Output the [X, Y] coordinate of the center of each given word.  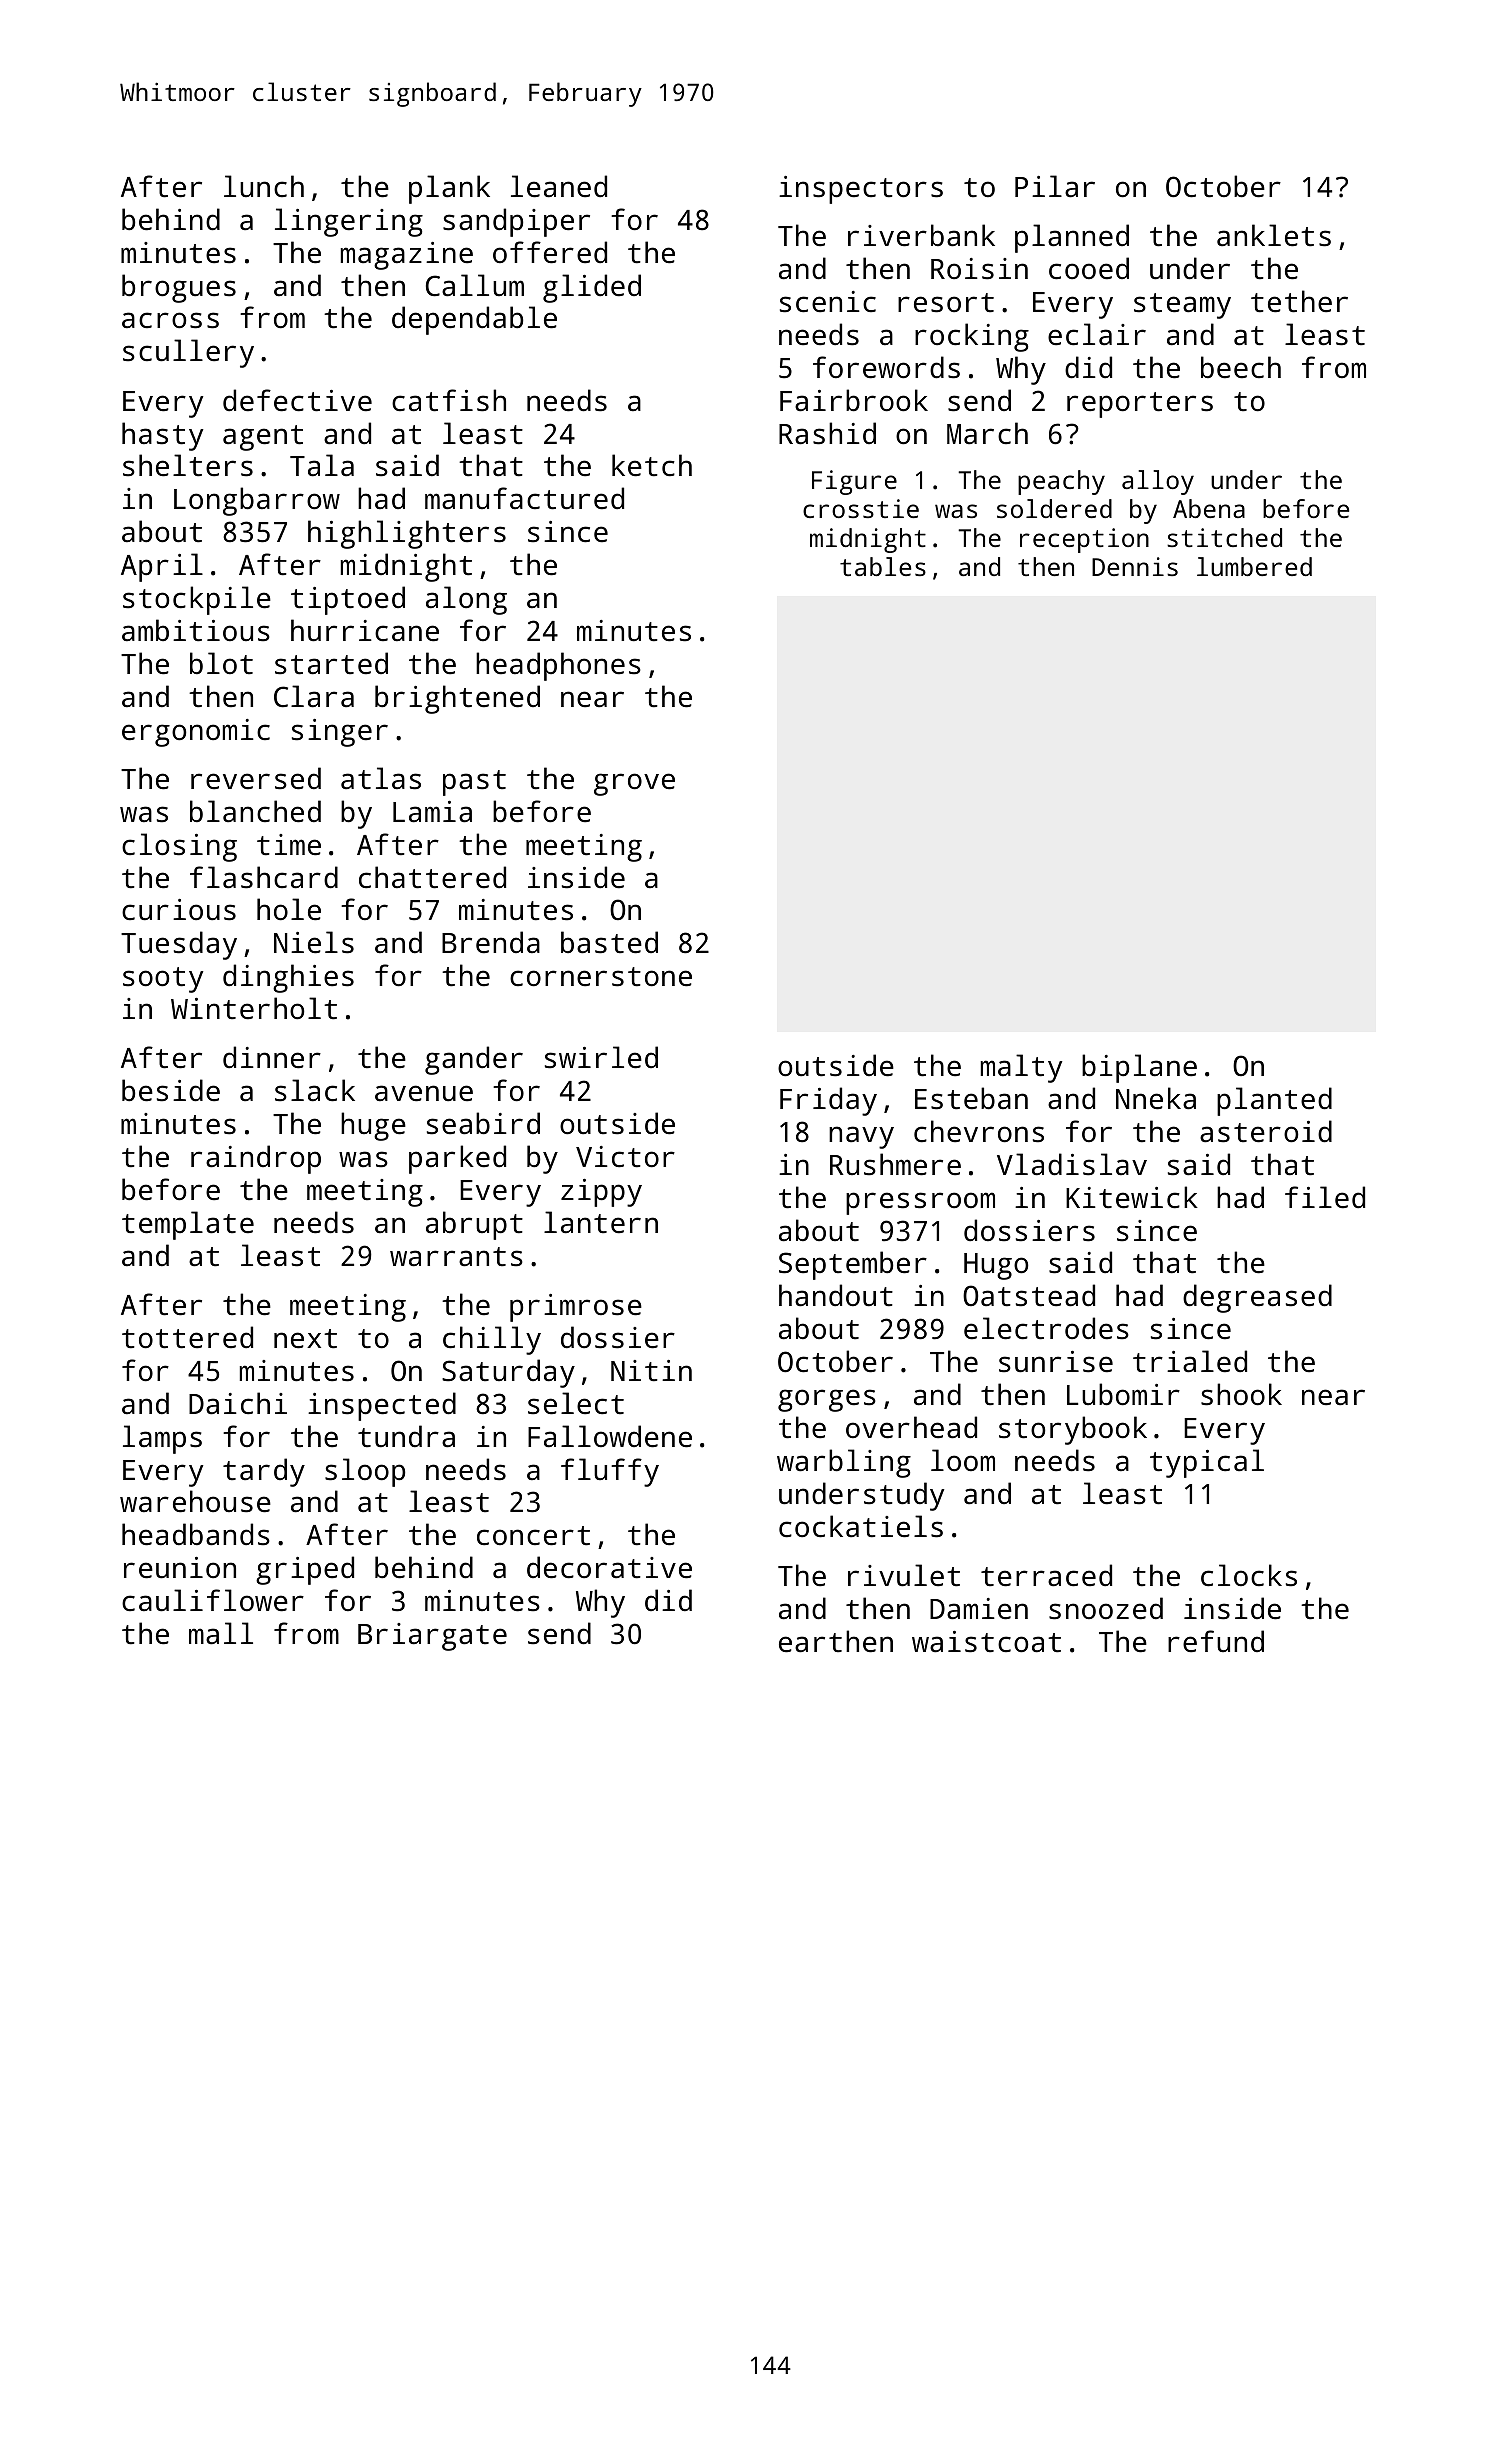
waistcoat [986, 1642]
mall [221, 1633]
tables [883, 566]
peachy [1061, 482]
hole [289, 909]
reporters [1140, 405]
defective [297, 400]
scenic [828, 302]
